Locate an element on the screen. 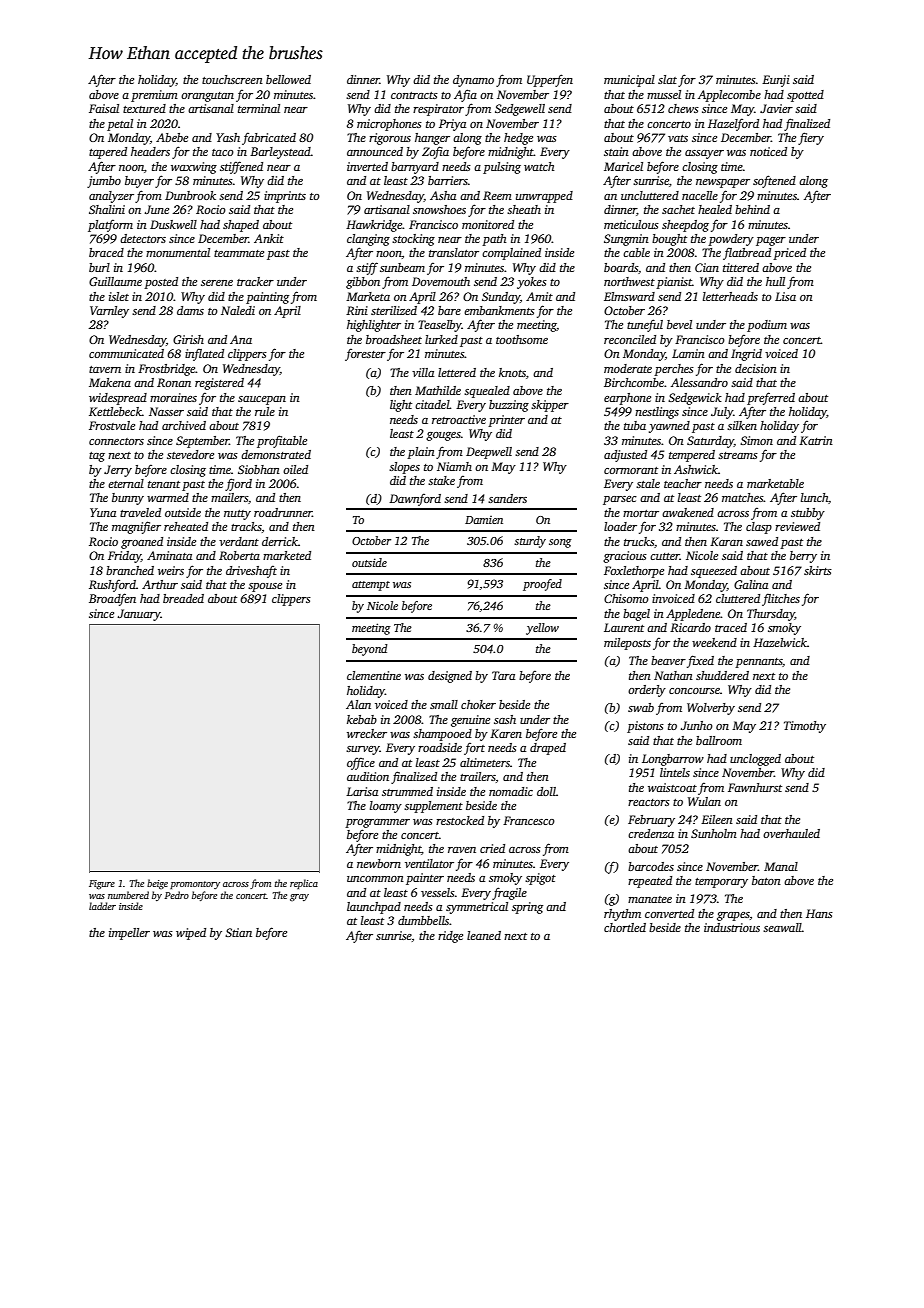  dynamo is located at coordinates (473, 81).
